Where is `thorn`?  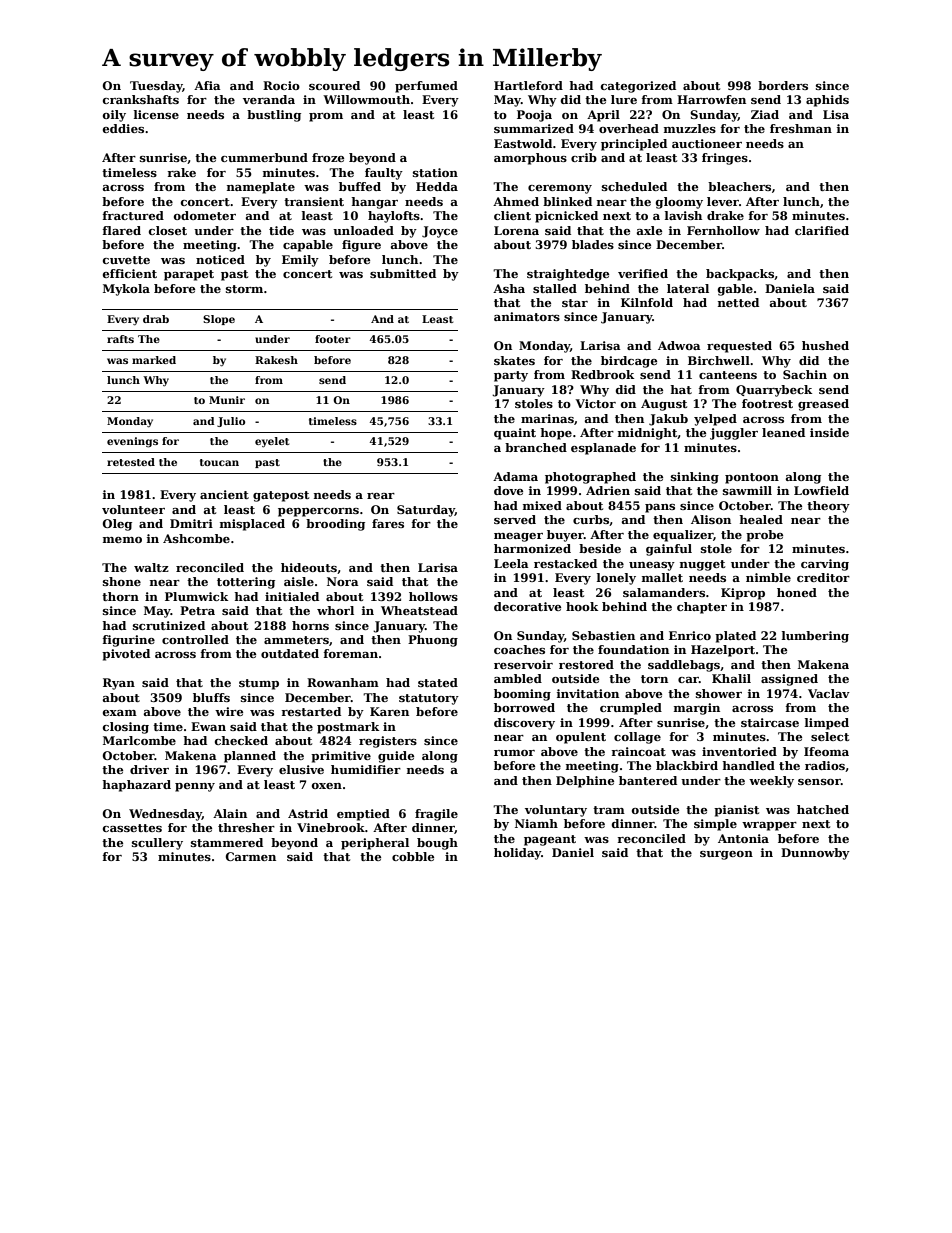 thorn is located at coordinates (120, 596).
